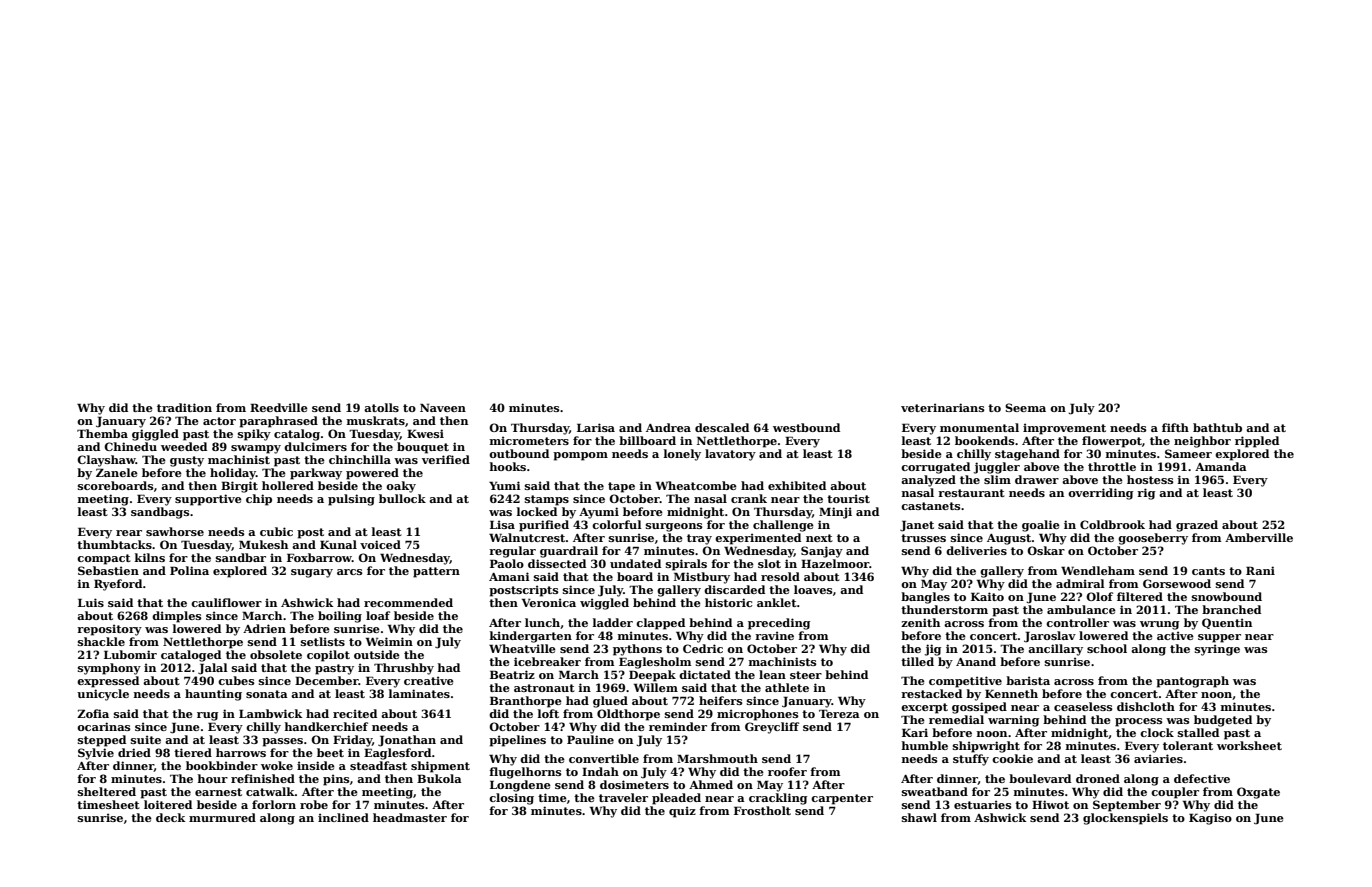  I want to click on atolls, so click(381, 407).
